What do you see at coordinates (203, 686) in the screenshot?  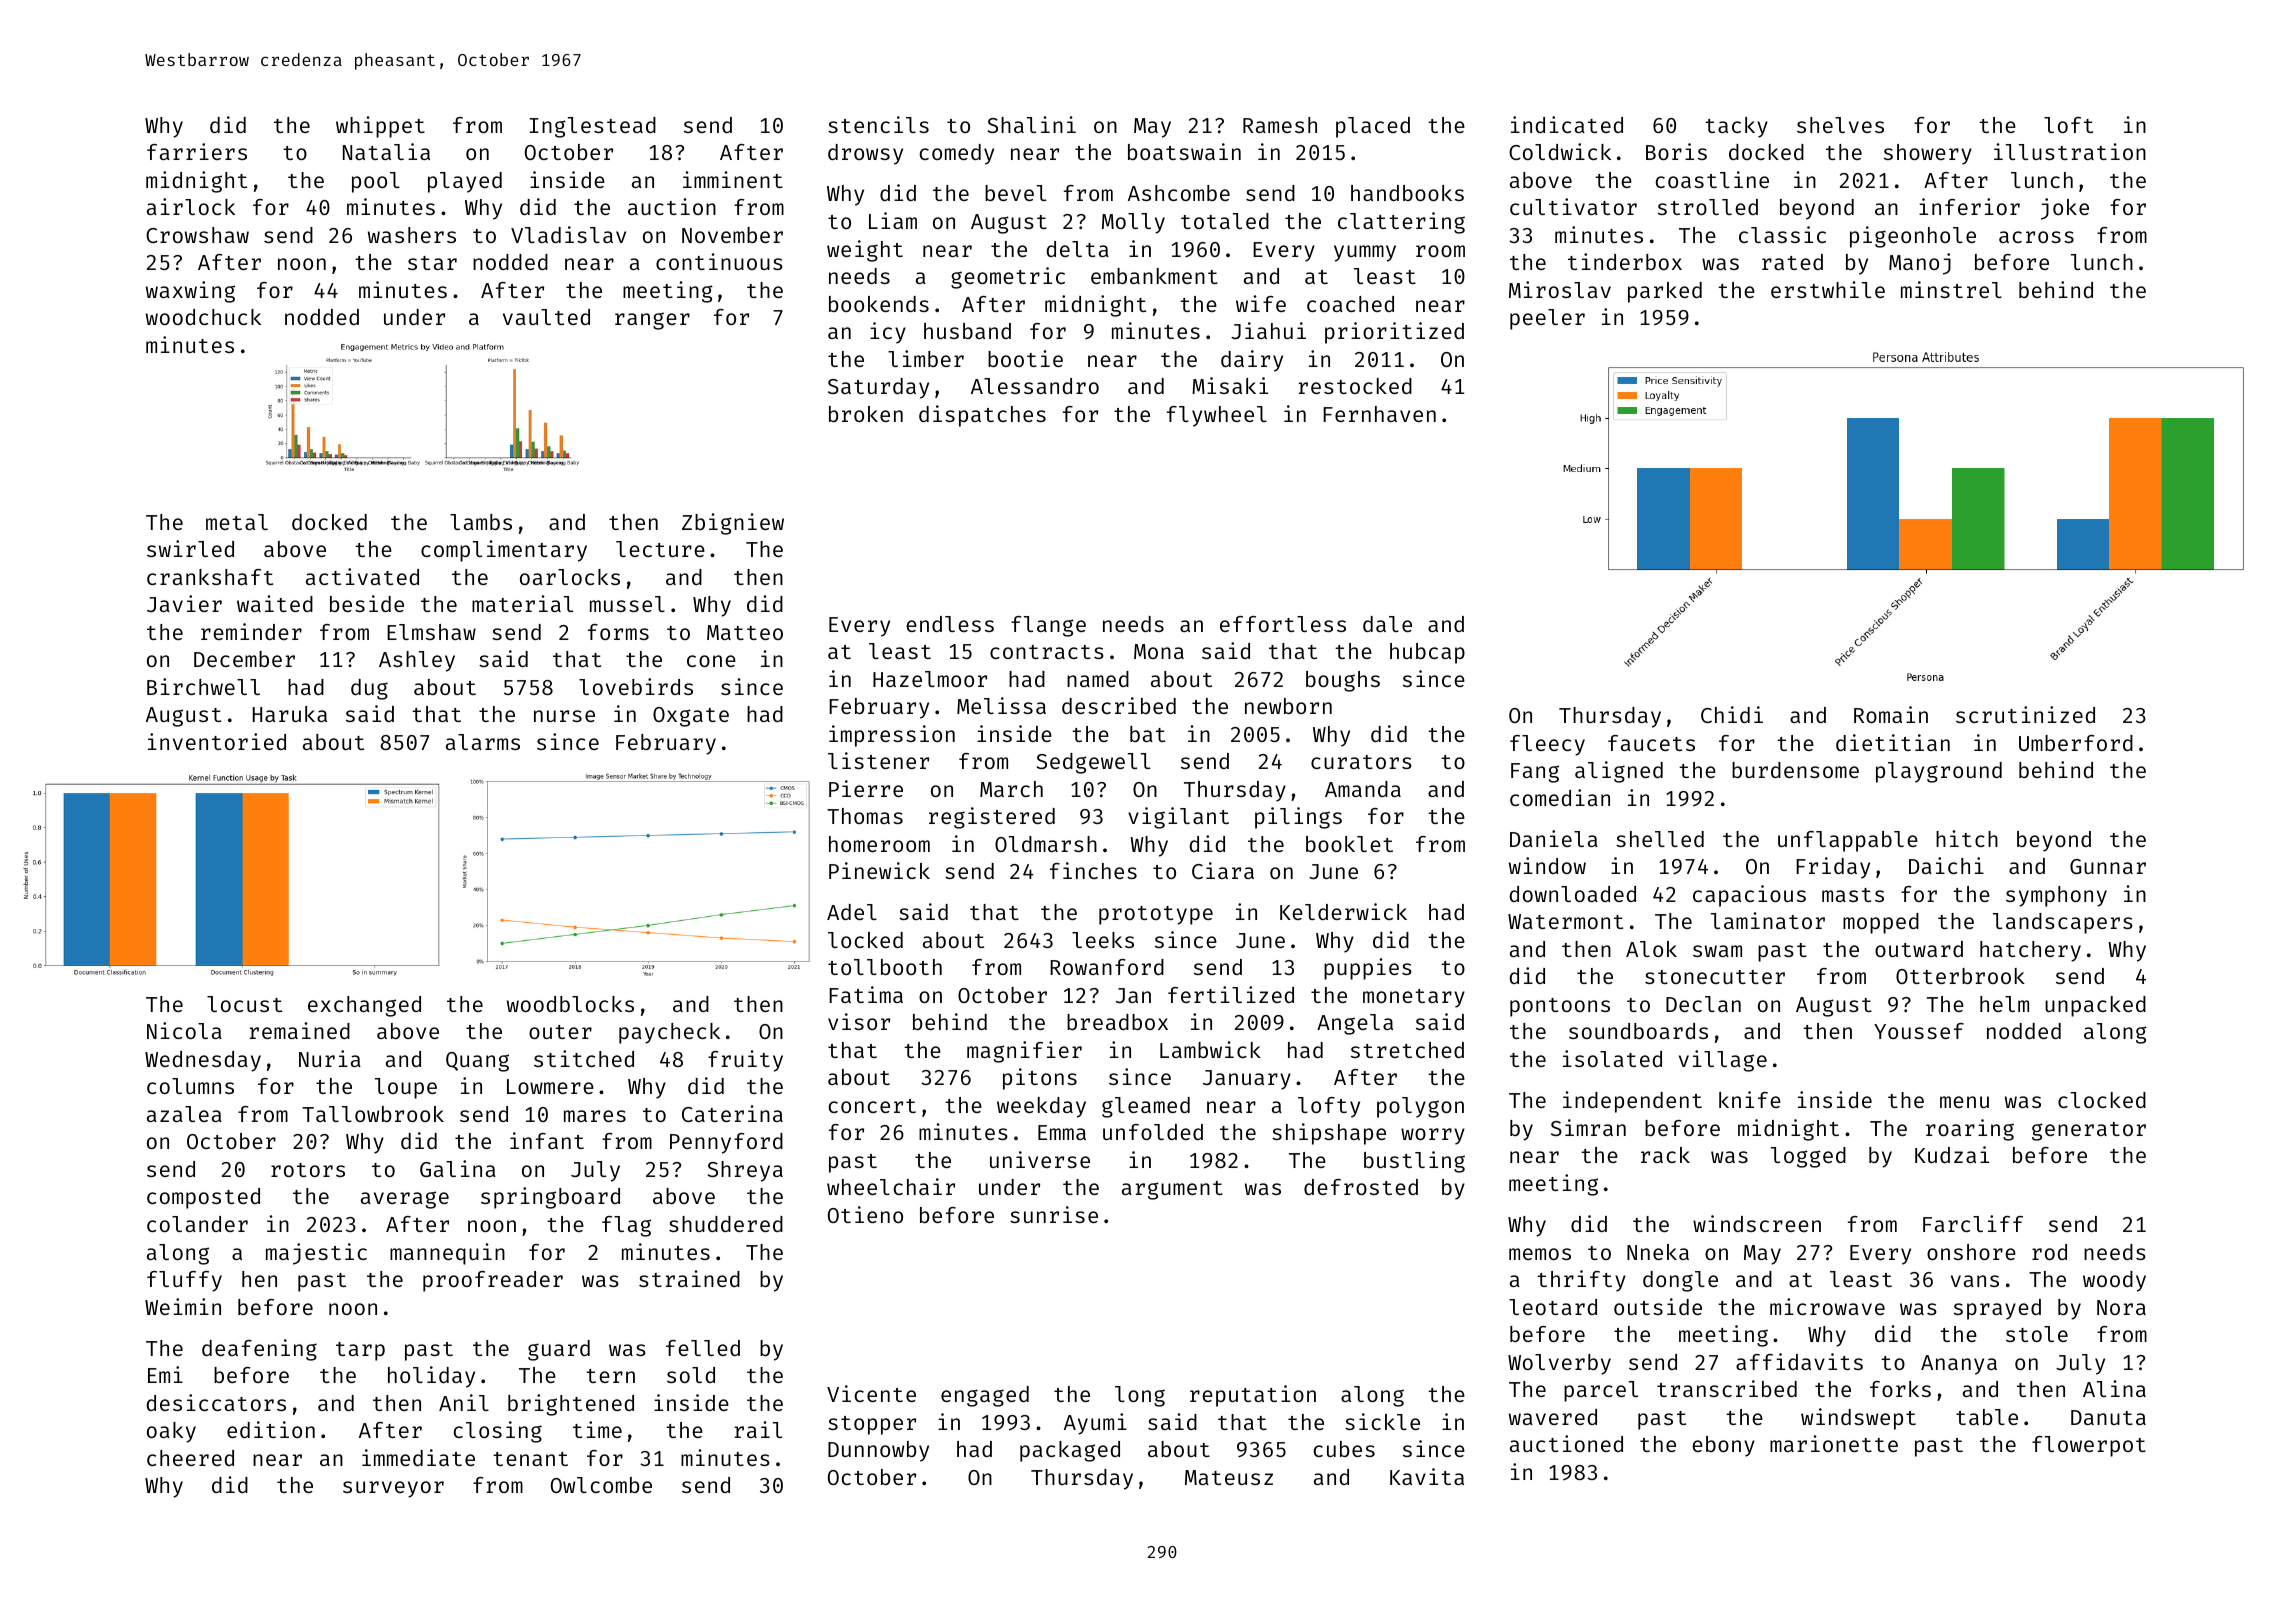 I see `Birchwell` at bounding box center [203, 686].
